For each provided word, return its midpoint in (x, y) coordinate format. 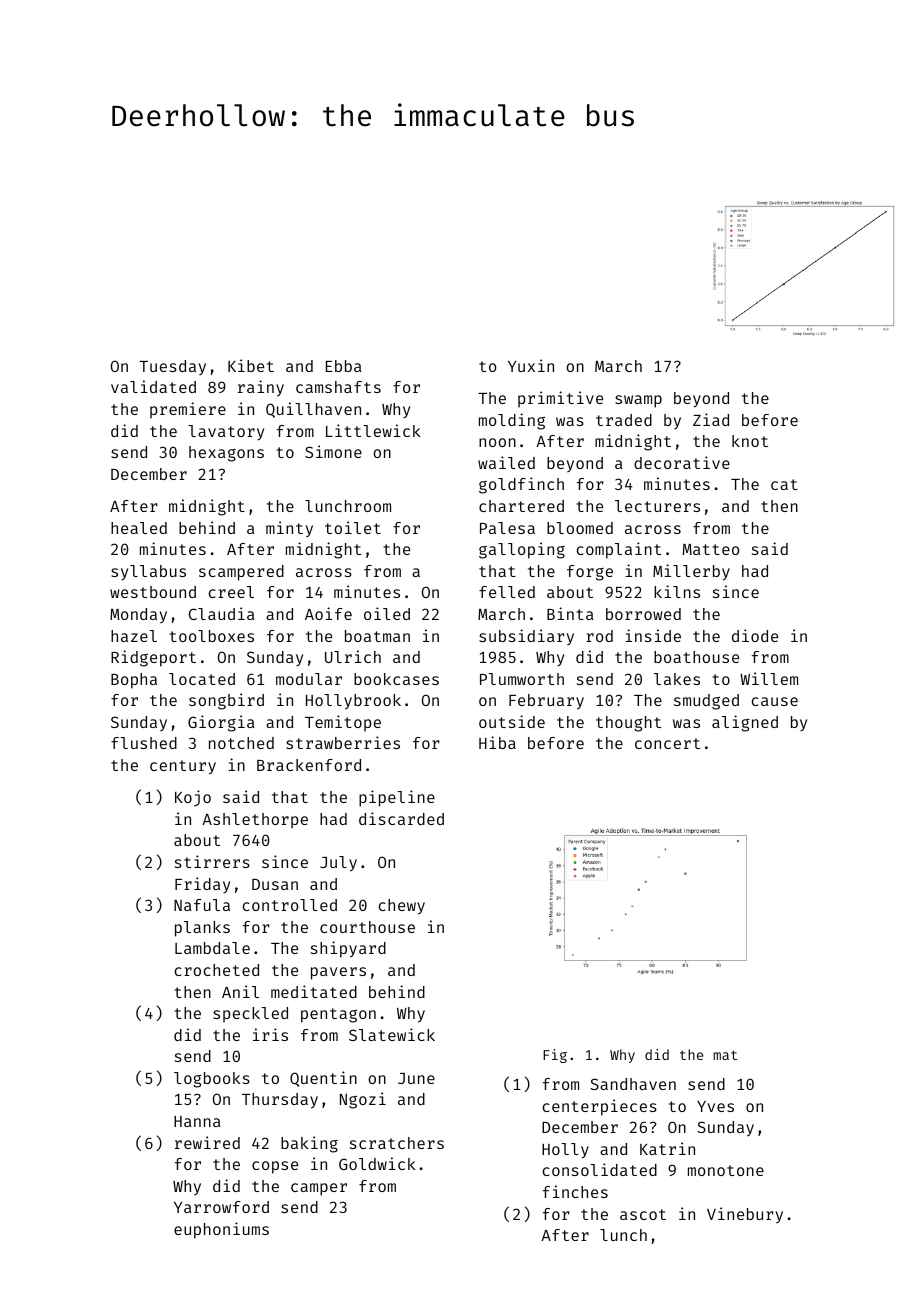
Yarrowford (221, 1207)
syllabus (148, 572)
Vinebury (745, 1215)
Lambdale (212, 948)
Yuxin (531, 365)
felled (507, 592)
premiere (188, 410)
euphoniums (221, 1230)
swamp (638, 401)
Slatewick (392, 1034)
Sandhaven (633, 1084)
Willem (769, 678)
